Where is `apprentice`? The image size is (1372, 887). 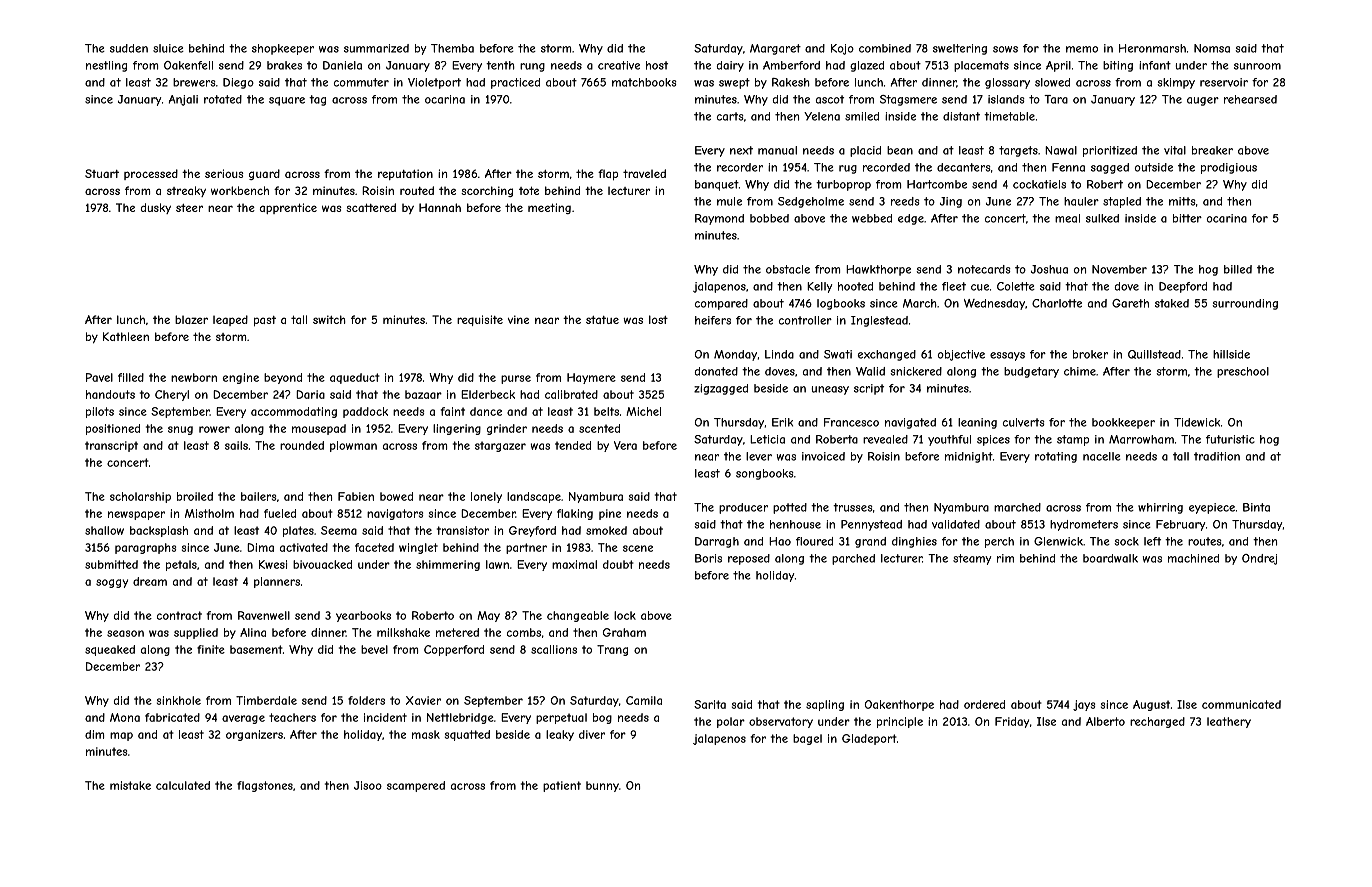
apprentice is located at coordinates (288, 208).
